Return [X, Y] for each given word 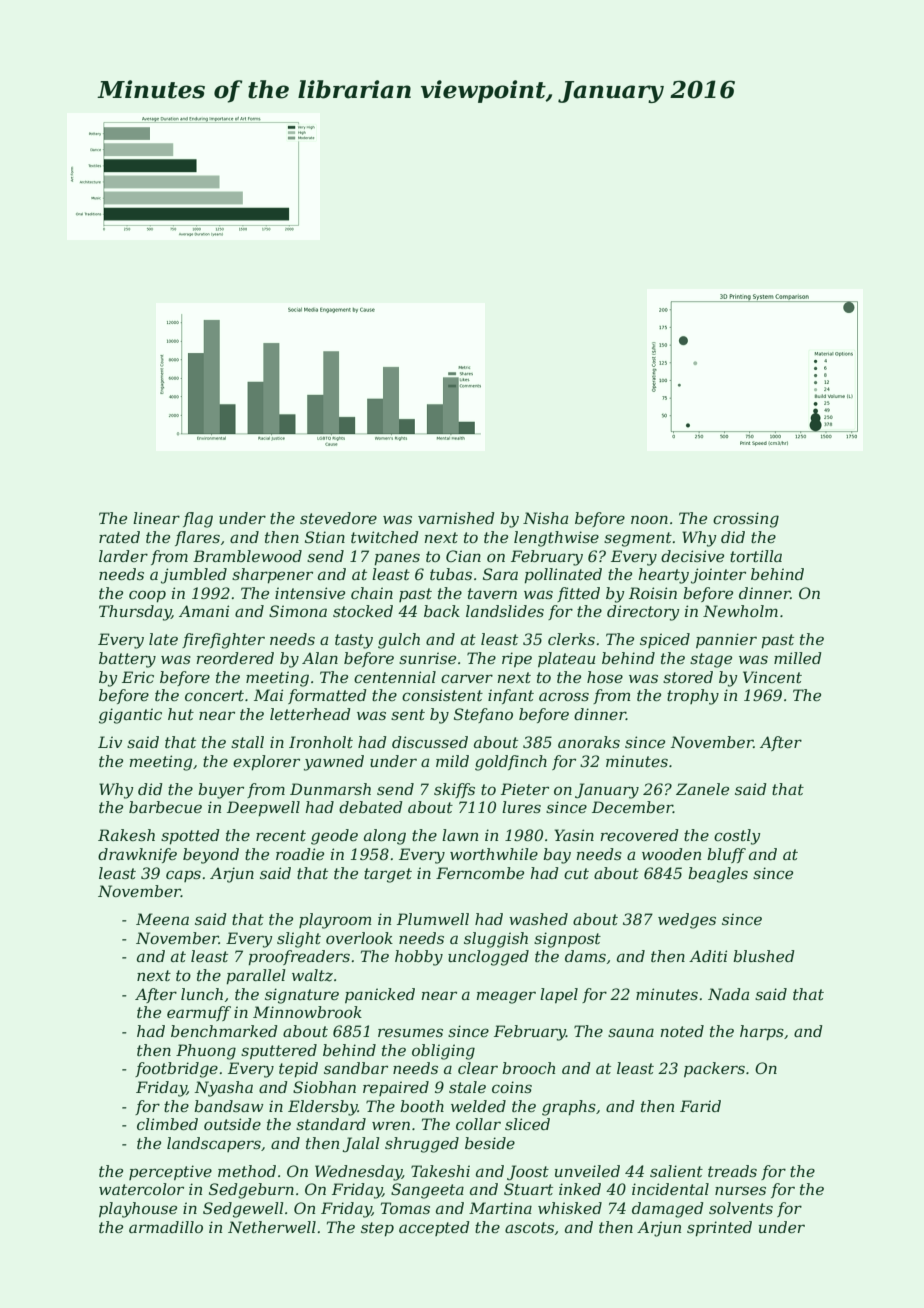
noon [649, 519]
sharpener [272, 575]
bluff [726, 855]
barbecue [165, 807]
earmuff [199, 1013]
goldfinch [511, 763]
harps [762, 1032]
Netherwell [272, 1227]
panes [397, 559]
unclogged [488, 958]
